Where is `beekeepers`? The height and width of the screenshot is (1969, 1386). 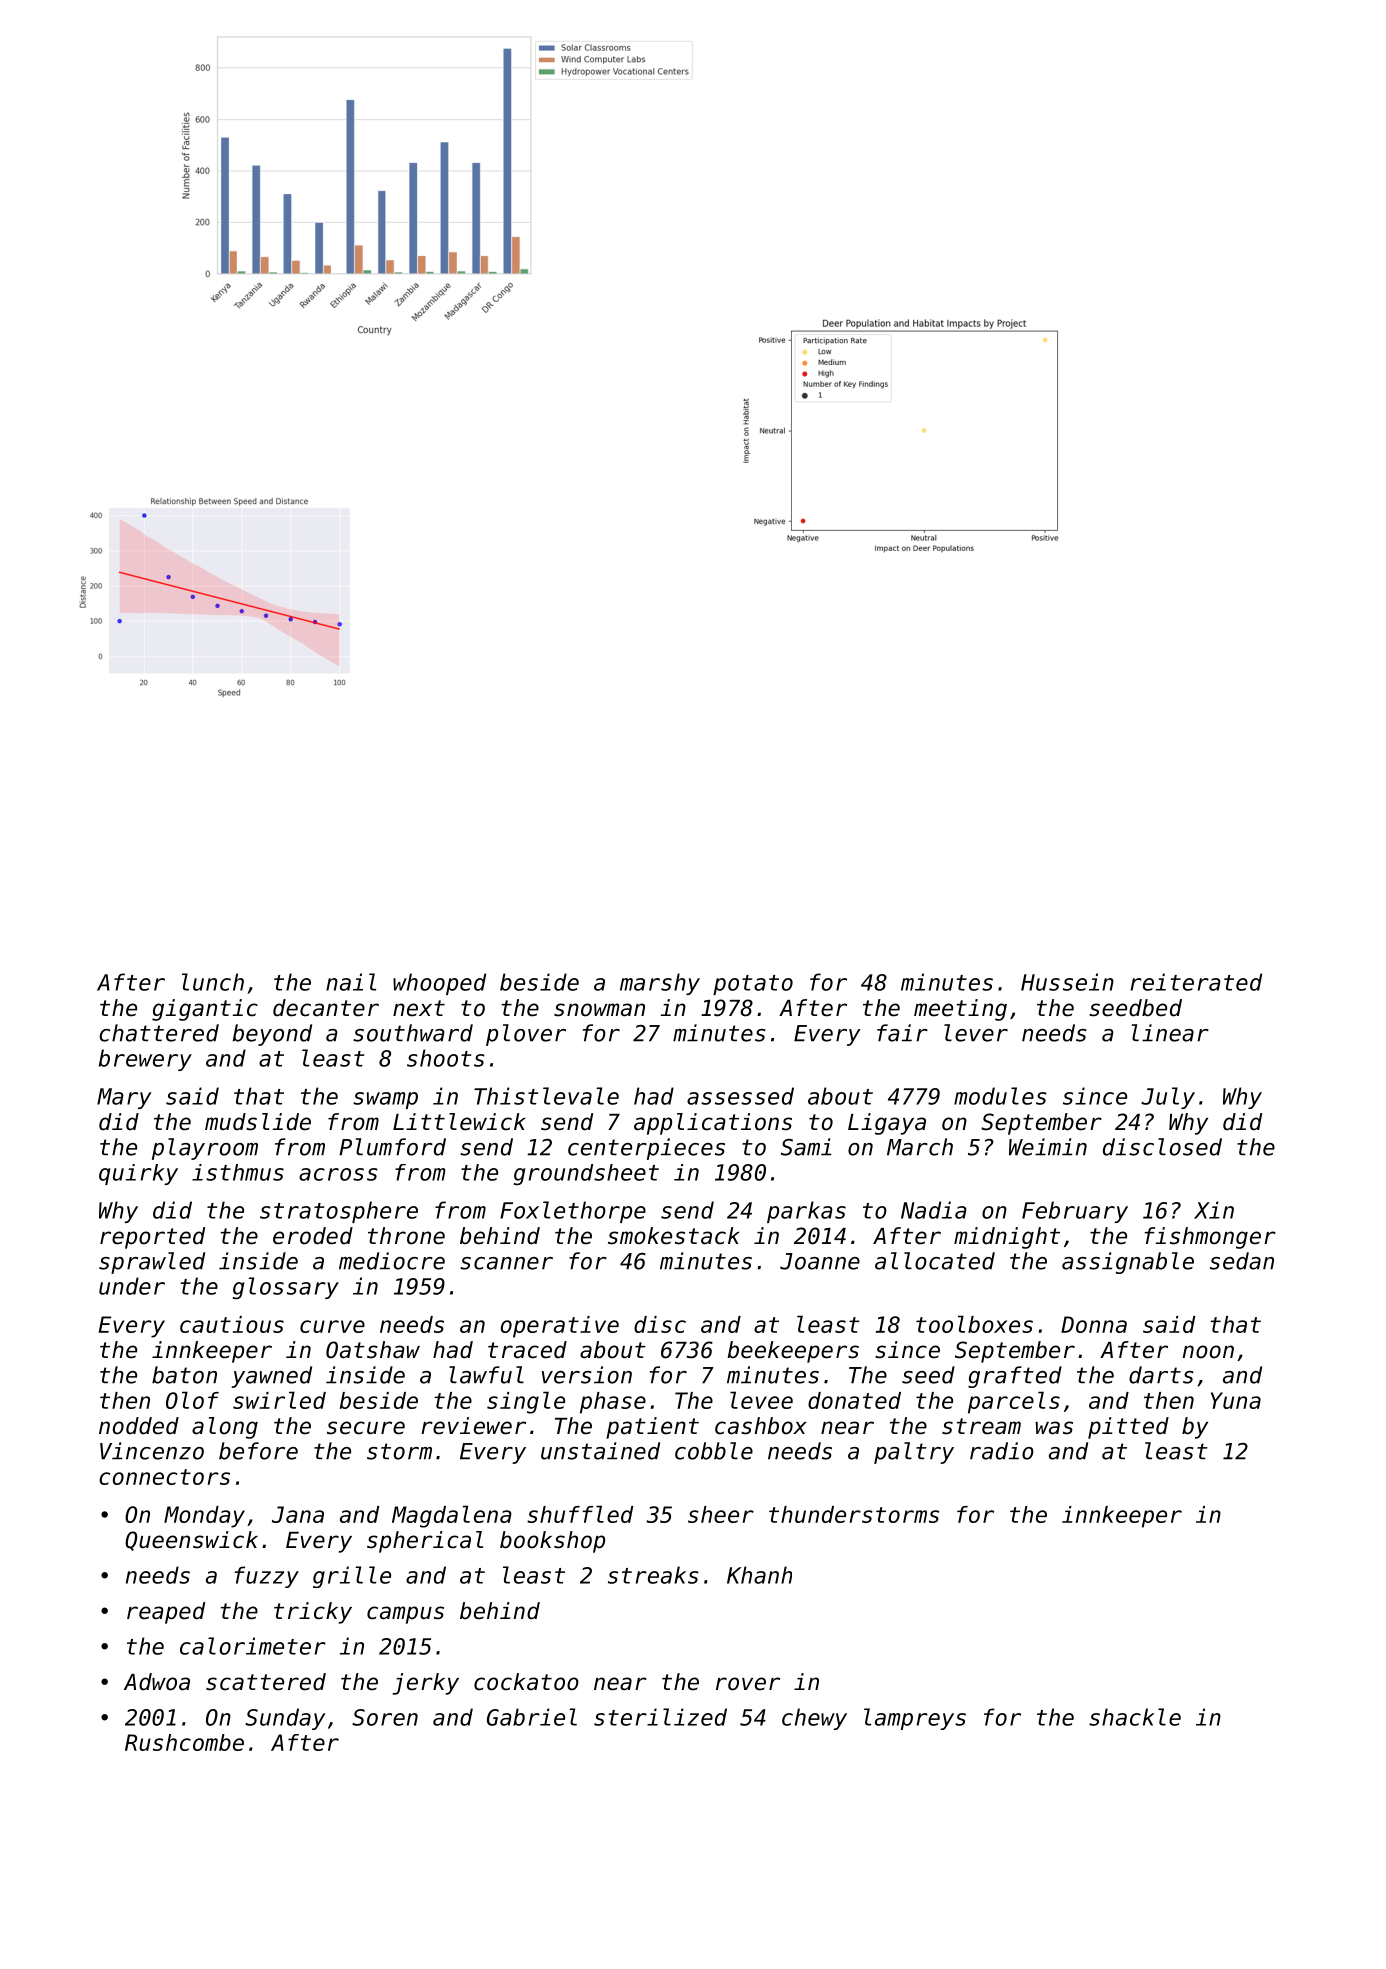 beekeepers is located at coordinates (793, 1352).
